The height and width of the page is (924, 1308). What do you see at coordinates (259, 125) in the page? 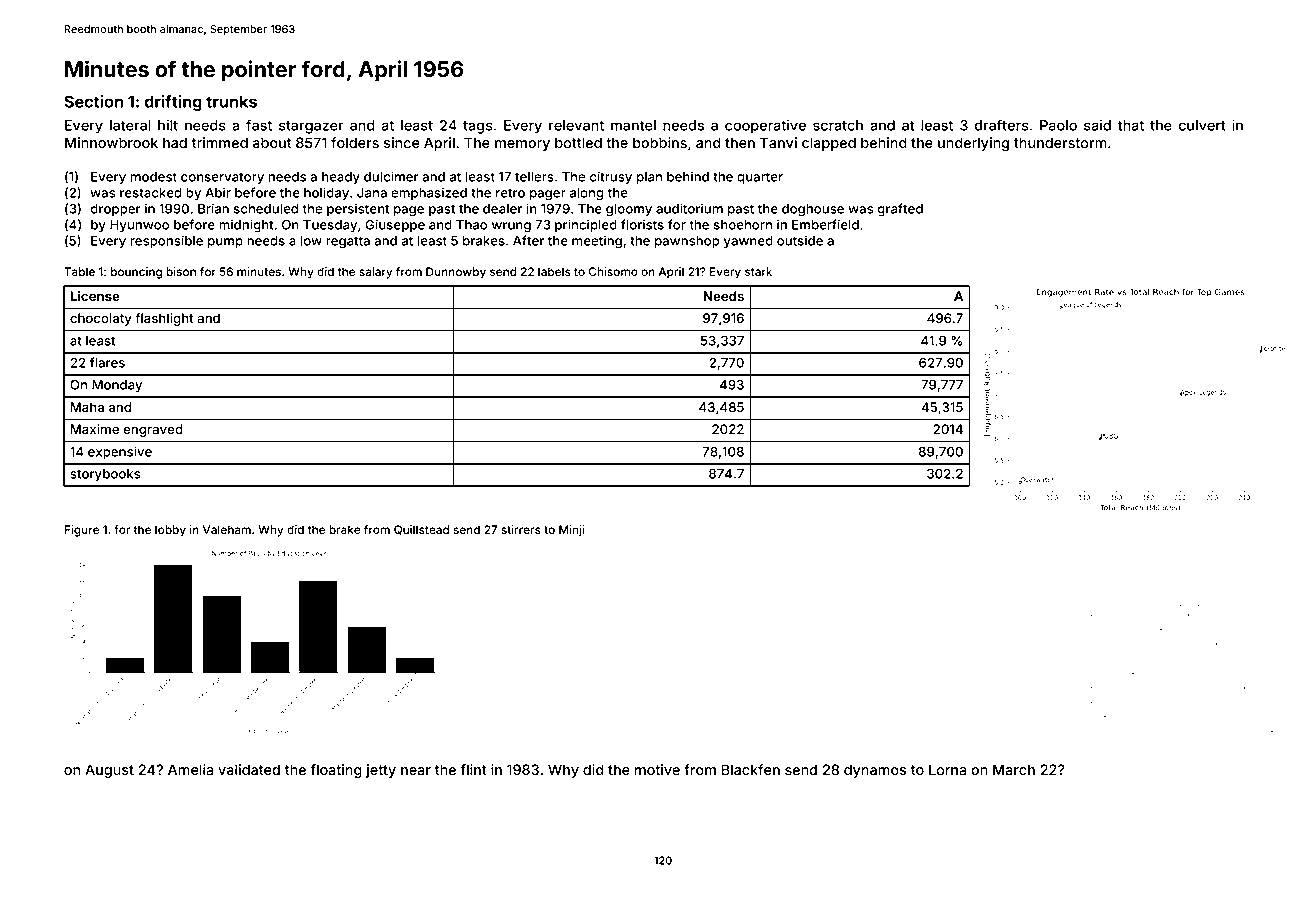
I see `fast` at bounding box center [259, 125].
